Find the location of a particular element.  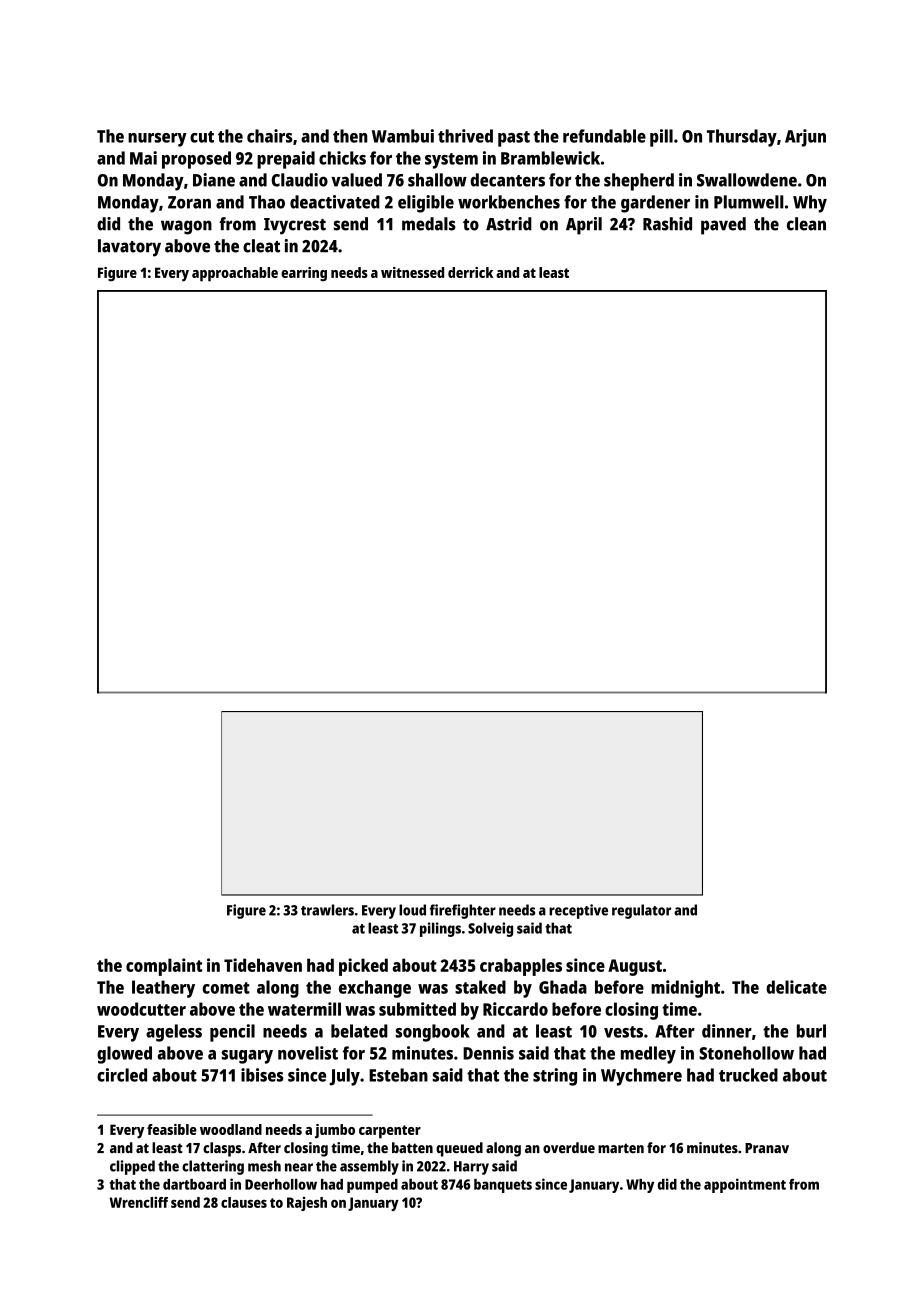

delicate is located at coordinates (796, 987).
